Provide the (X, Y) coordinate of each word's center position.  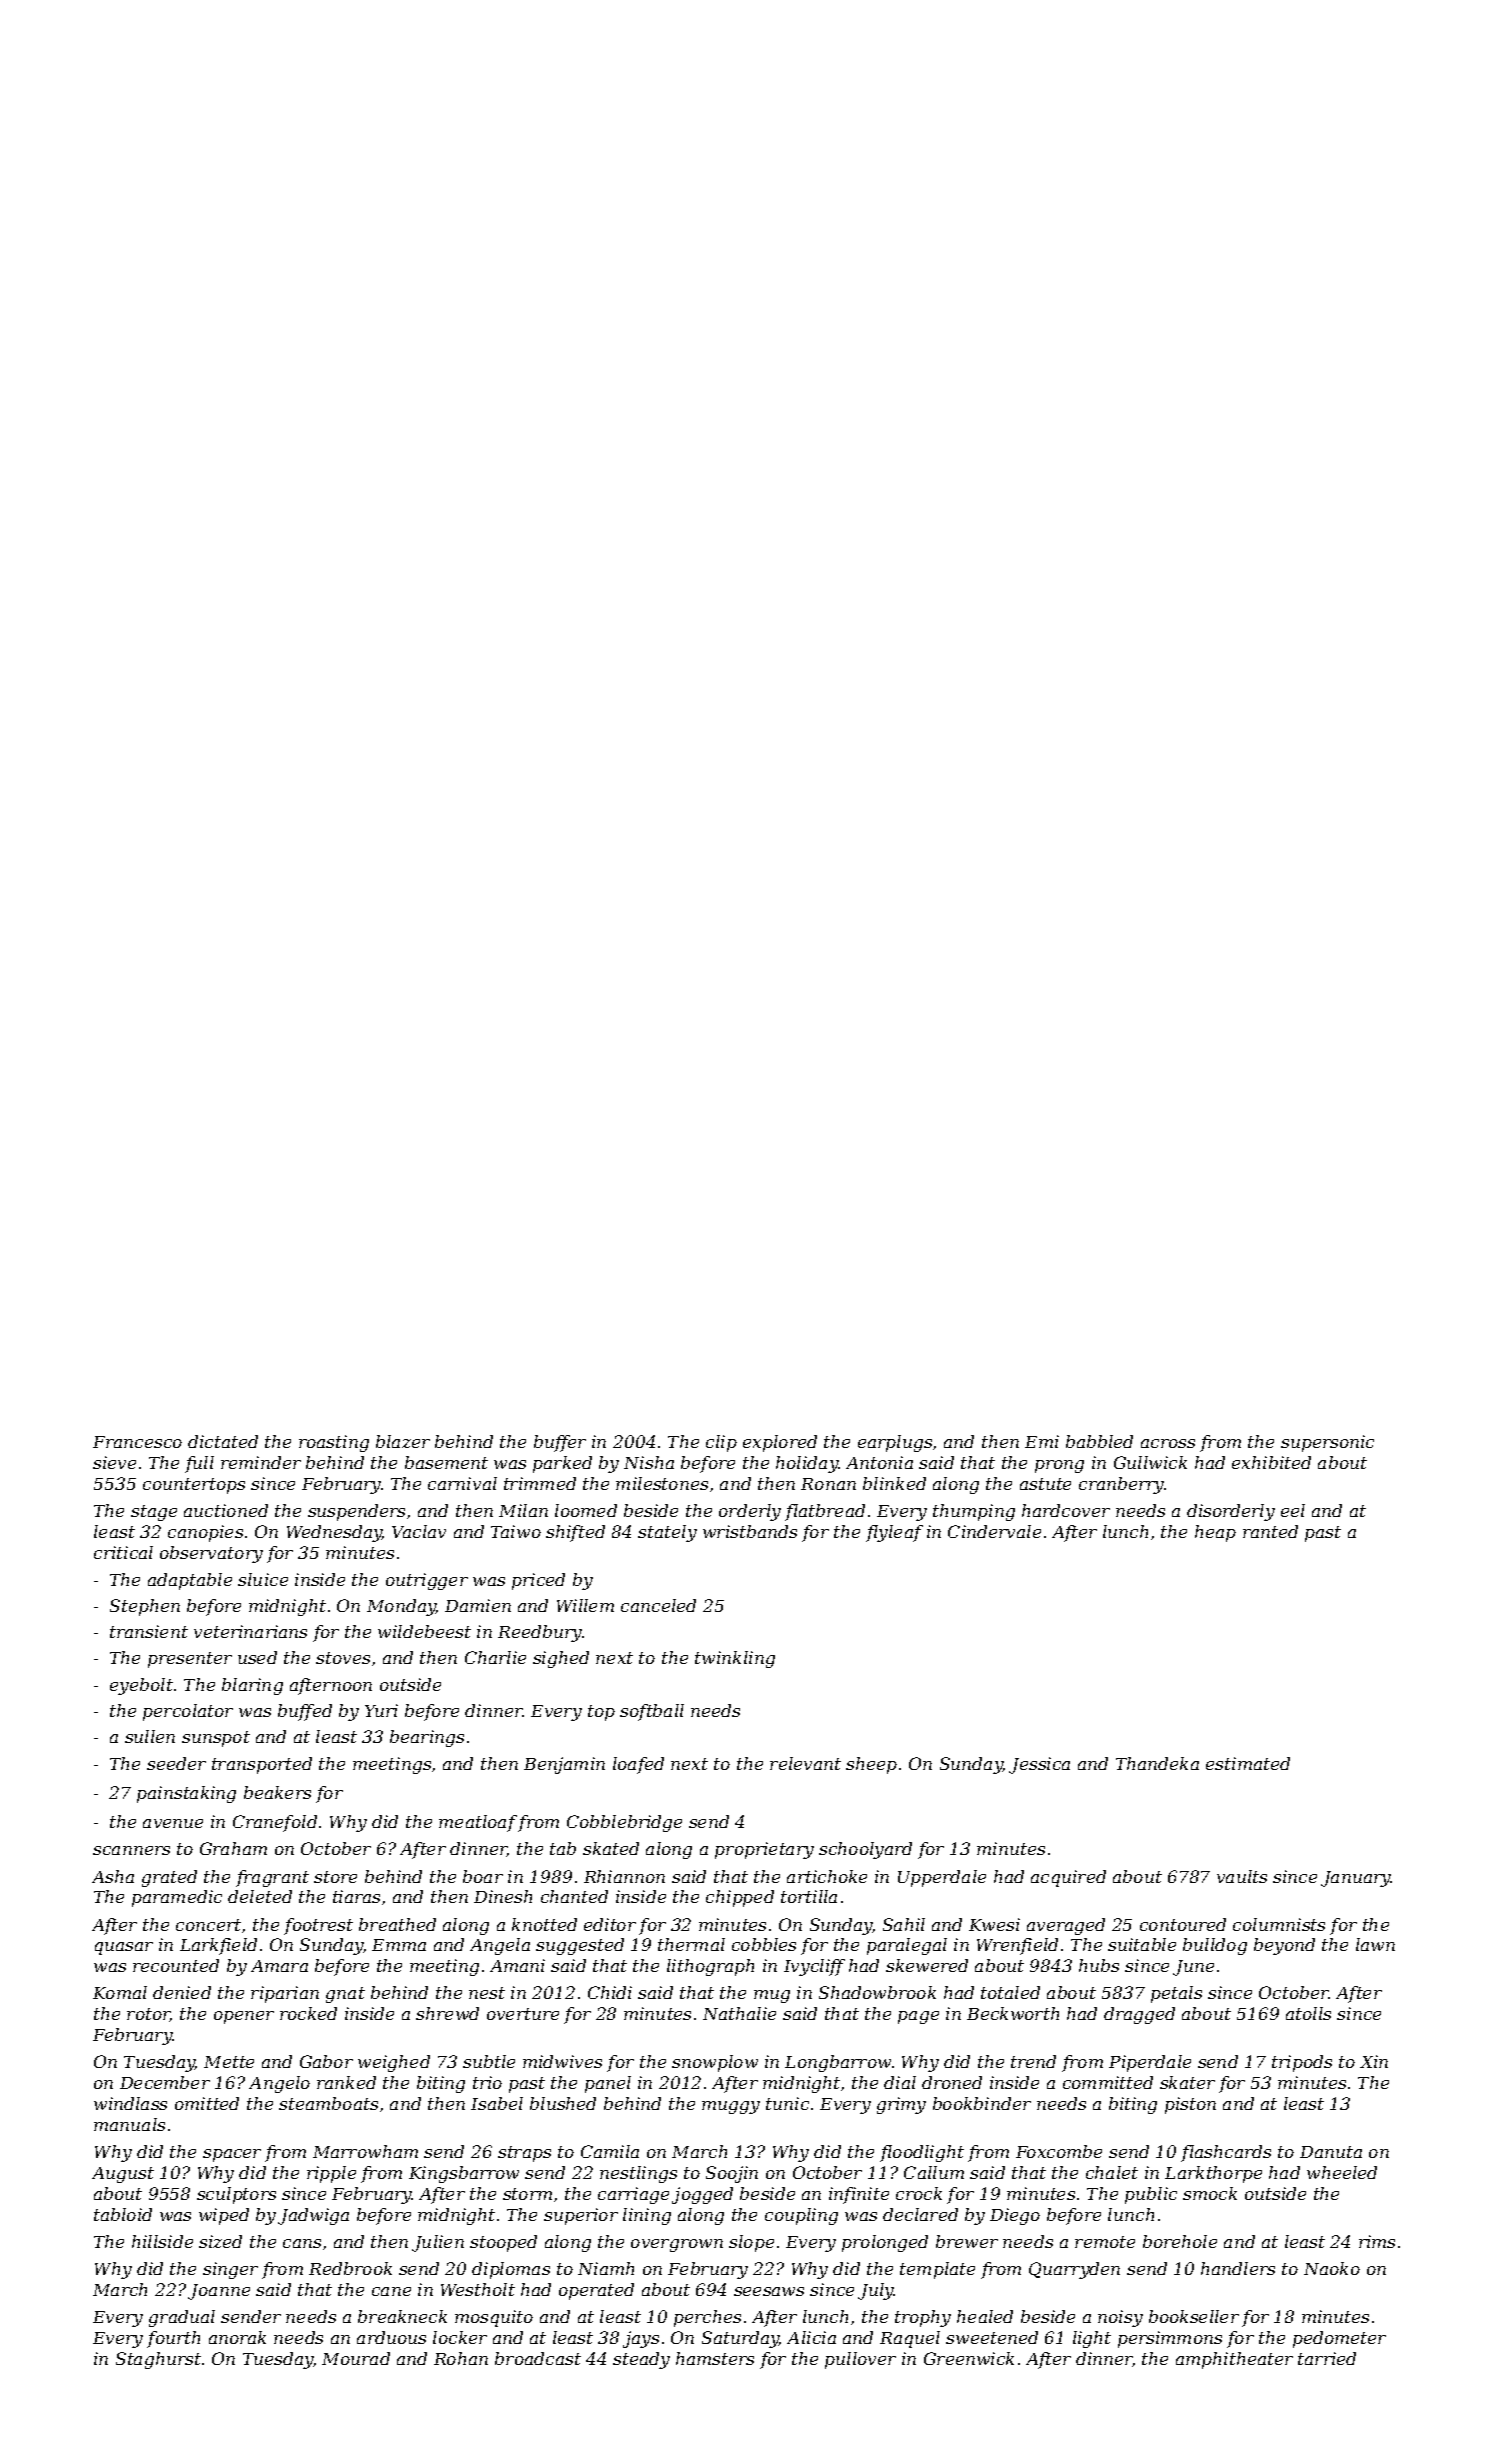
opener (244, 2017)
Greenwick (969, 2358)
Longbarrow (838, 2063)
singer (230, 2270)
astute (1045, 1484)
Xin (1374, 2061)
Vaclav (419, 1531)
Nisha (649, 1462)
